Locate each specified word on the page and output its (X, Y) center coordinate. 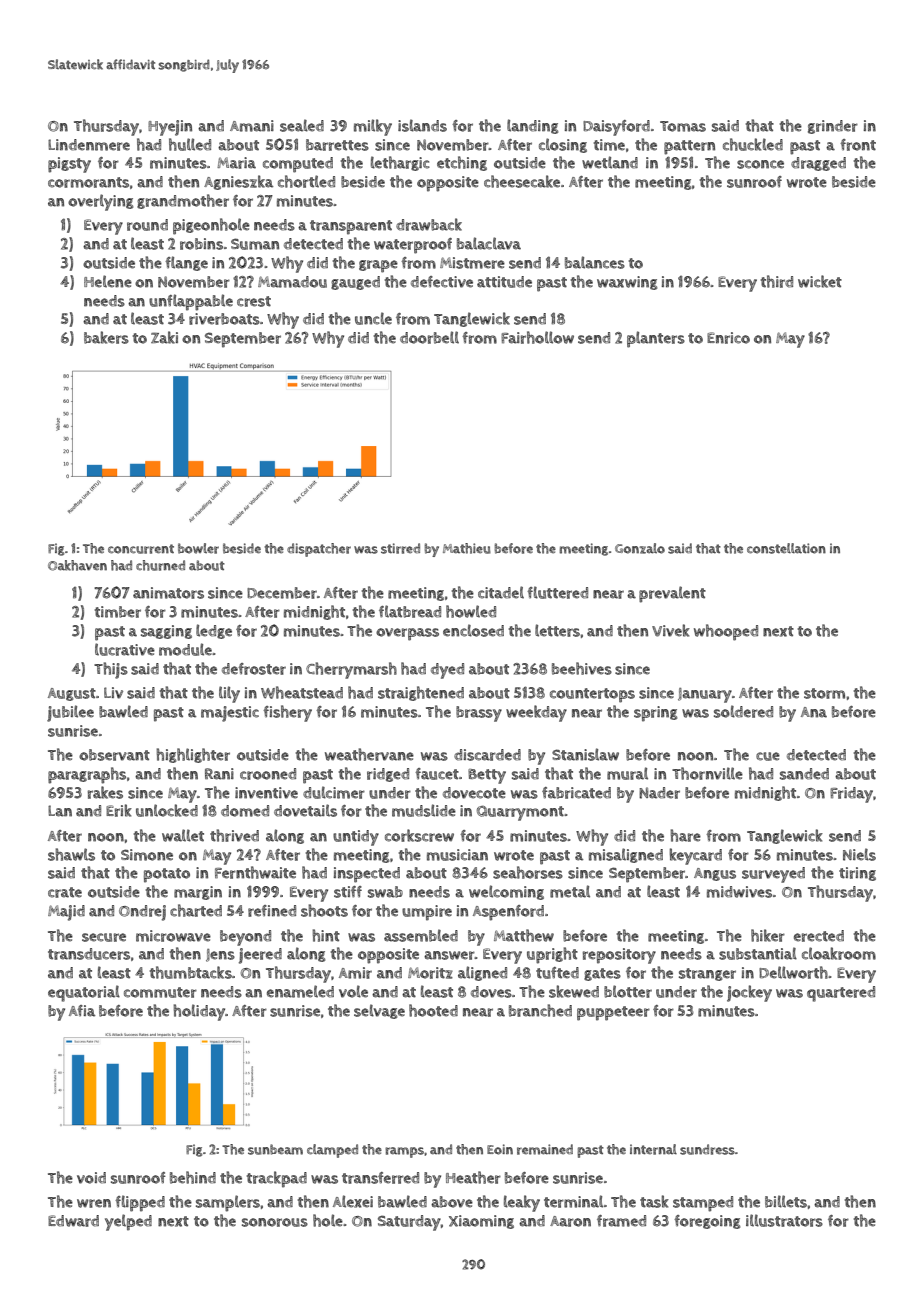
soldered (743, 711)
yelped (128, 1222)
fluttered (557, 592)
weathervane (369, 754)
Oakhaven (77, 565)
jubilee (70, 713)
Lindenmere (89, 145)
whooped (726, 632)
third (777, 281)
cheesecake (522, 181)
